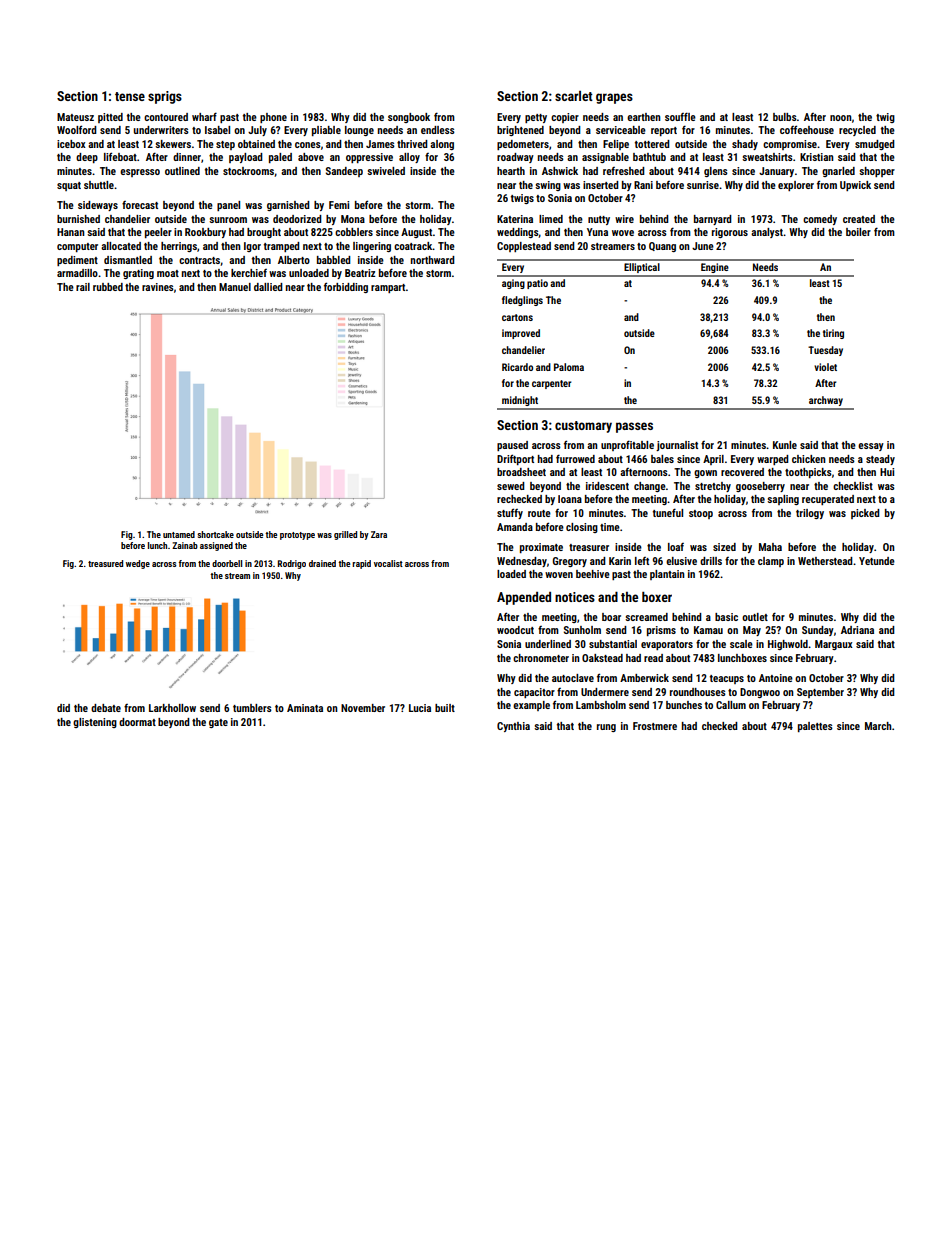 The height and width of the document is (1233, 952). Describe the element at coordinates (614, 98) in the document. I see `grapes` at that location.
